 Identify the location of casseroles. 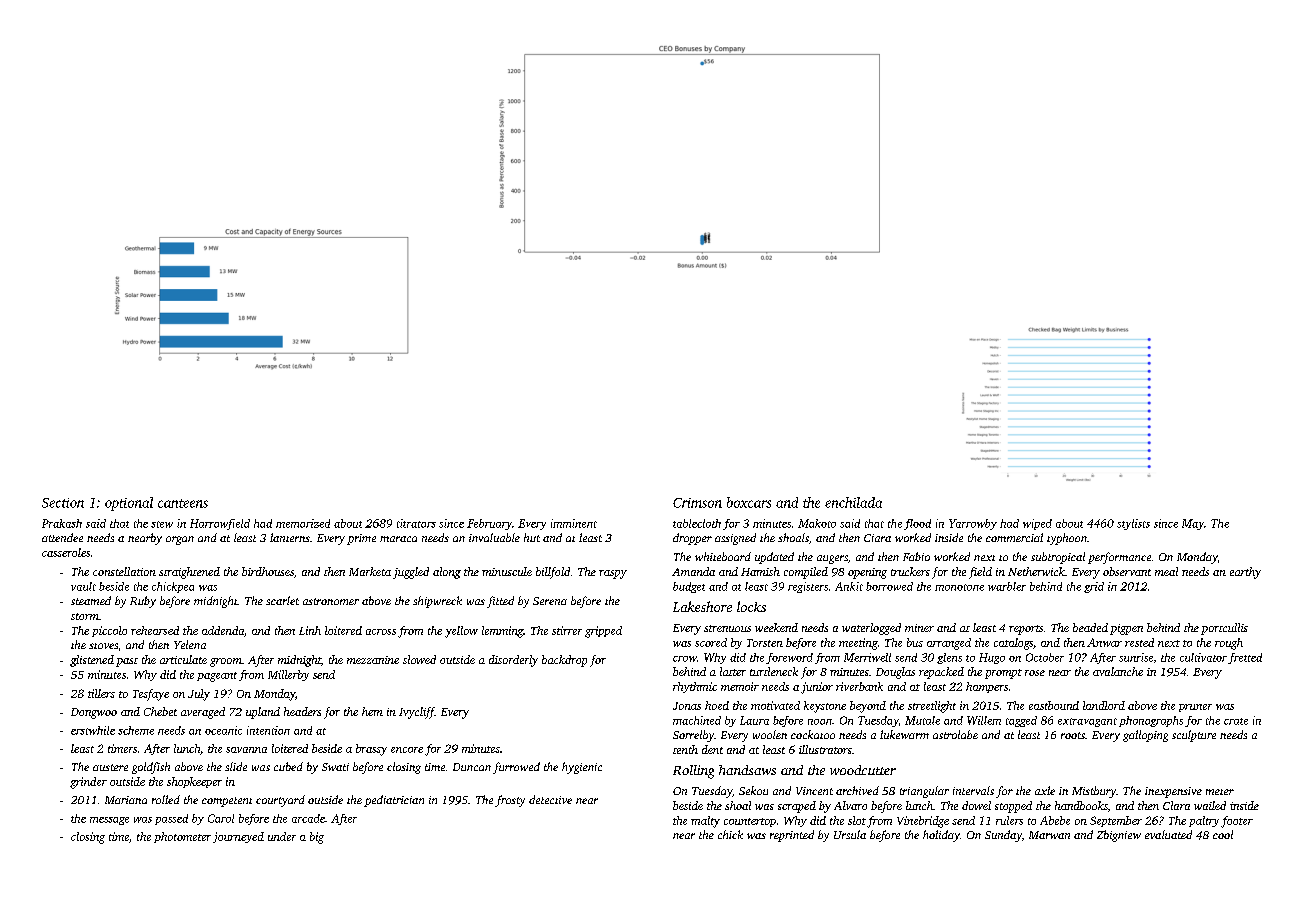
(66, 552).
